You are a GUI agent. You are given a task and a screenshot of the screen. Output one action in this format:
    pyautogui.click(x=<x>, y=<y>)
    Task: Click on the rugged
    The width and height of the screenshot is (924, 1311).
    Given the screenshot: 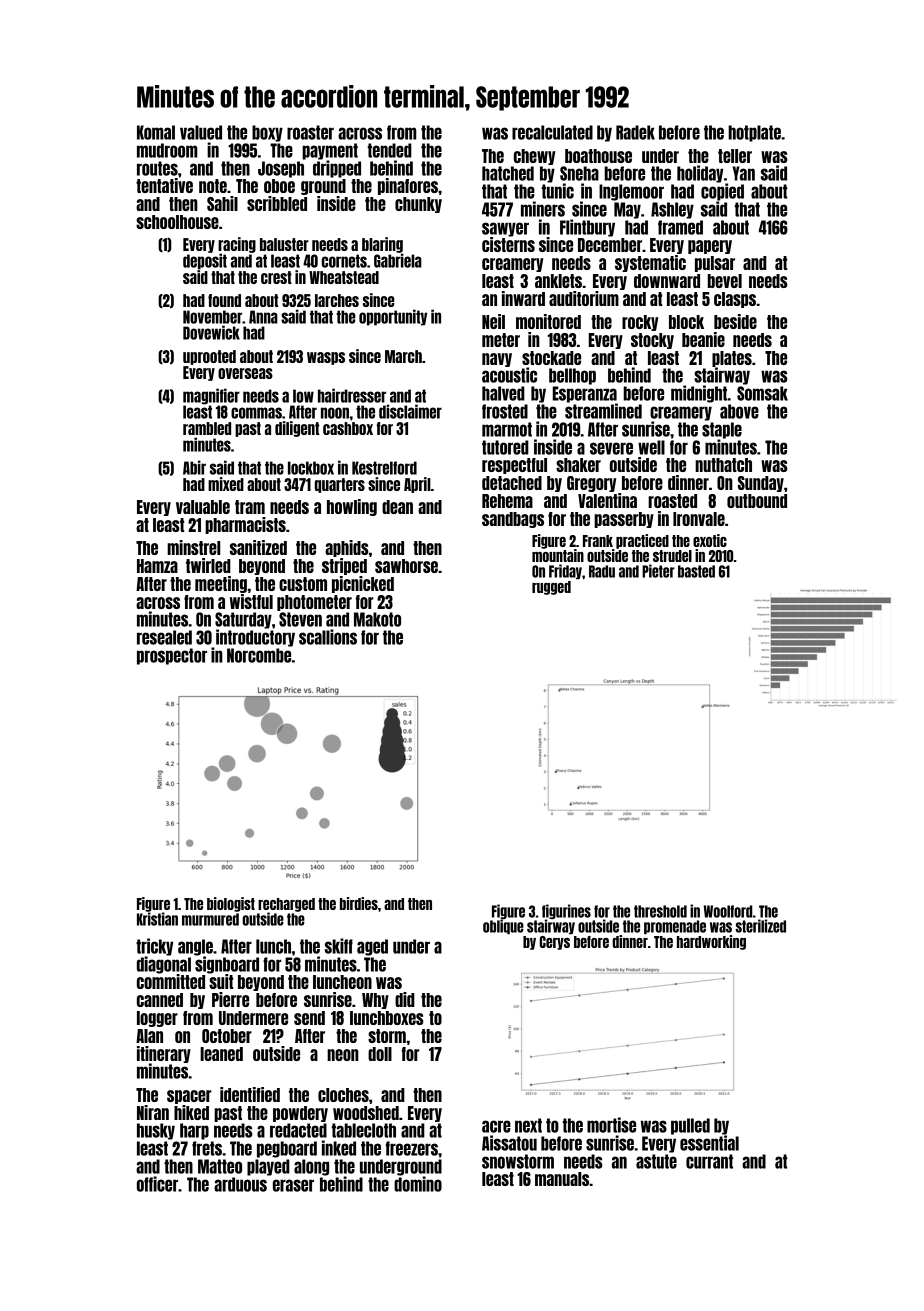 What is the action you would take?
    pyautogui.click(x=551, y=588)
